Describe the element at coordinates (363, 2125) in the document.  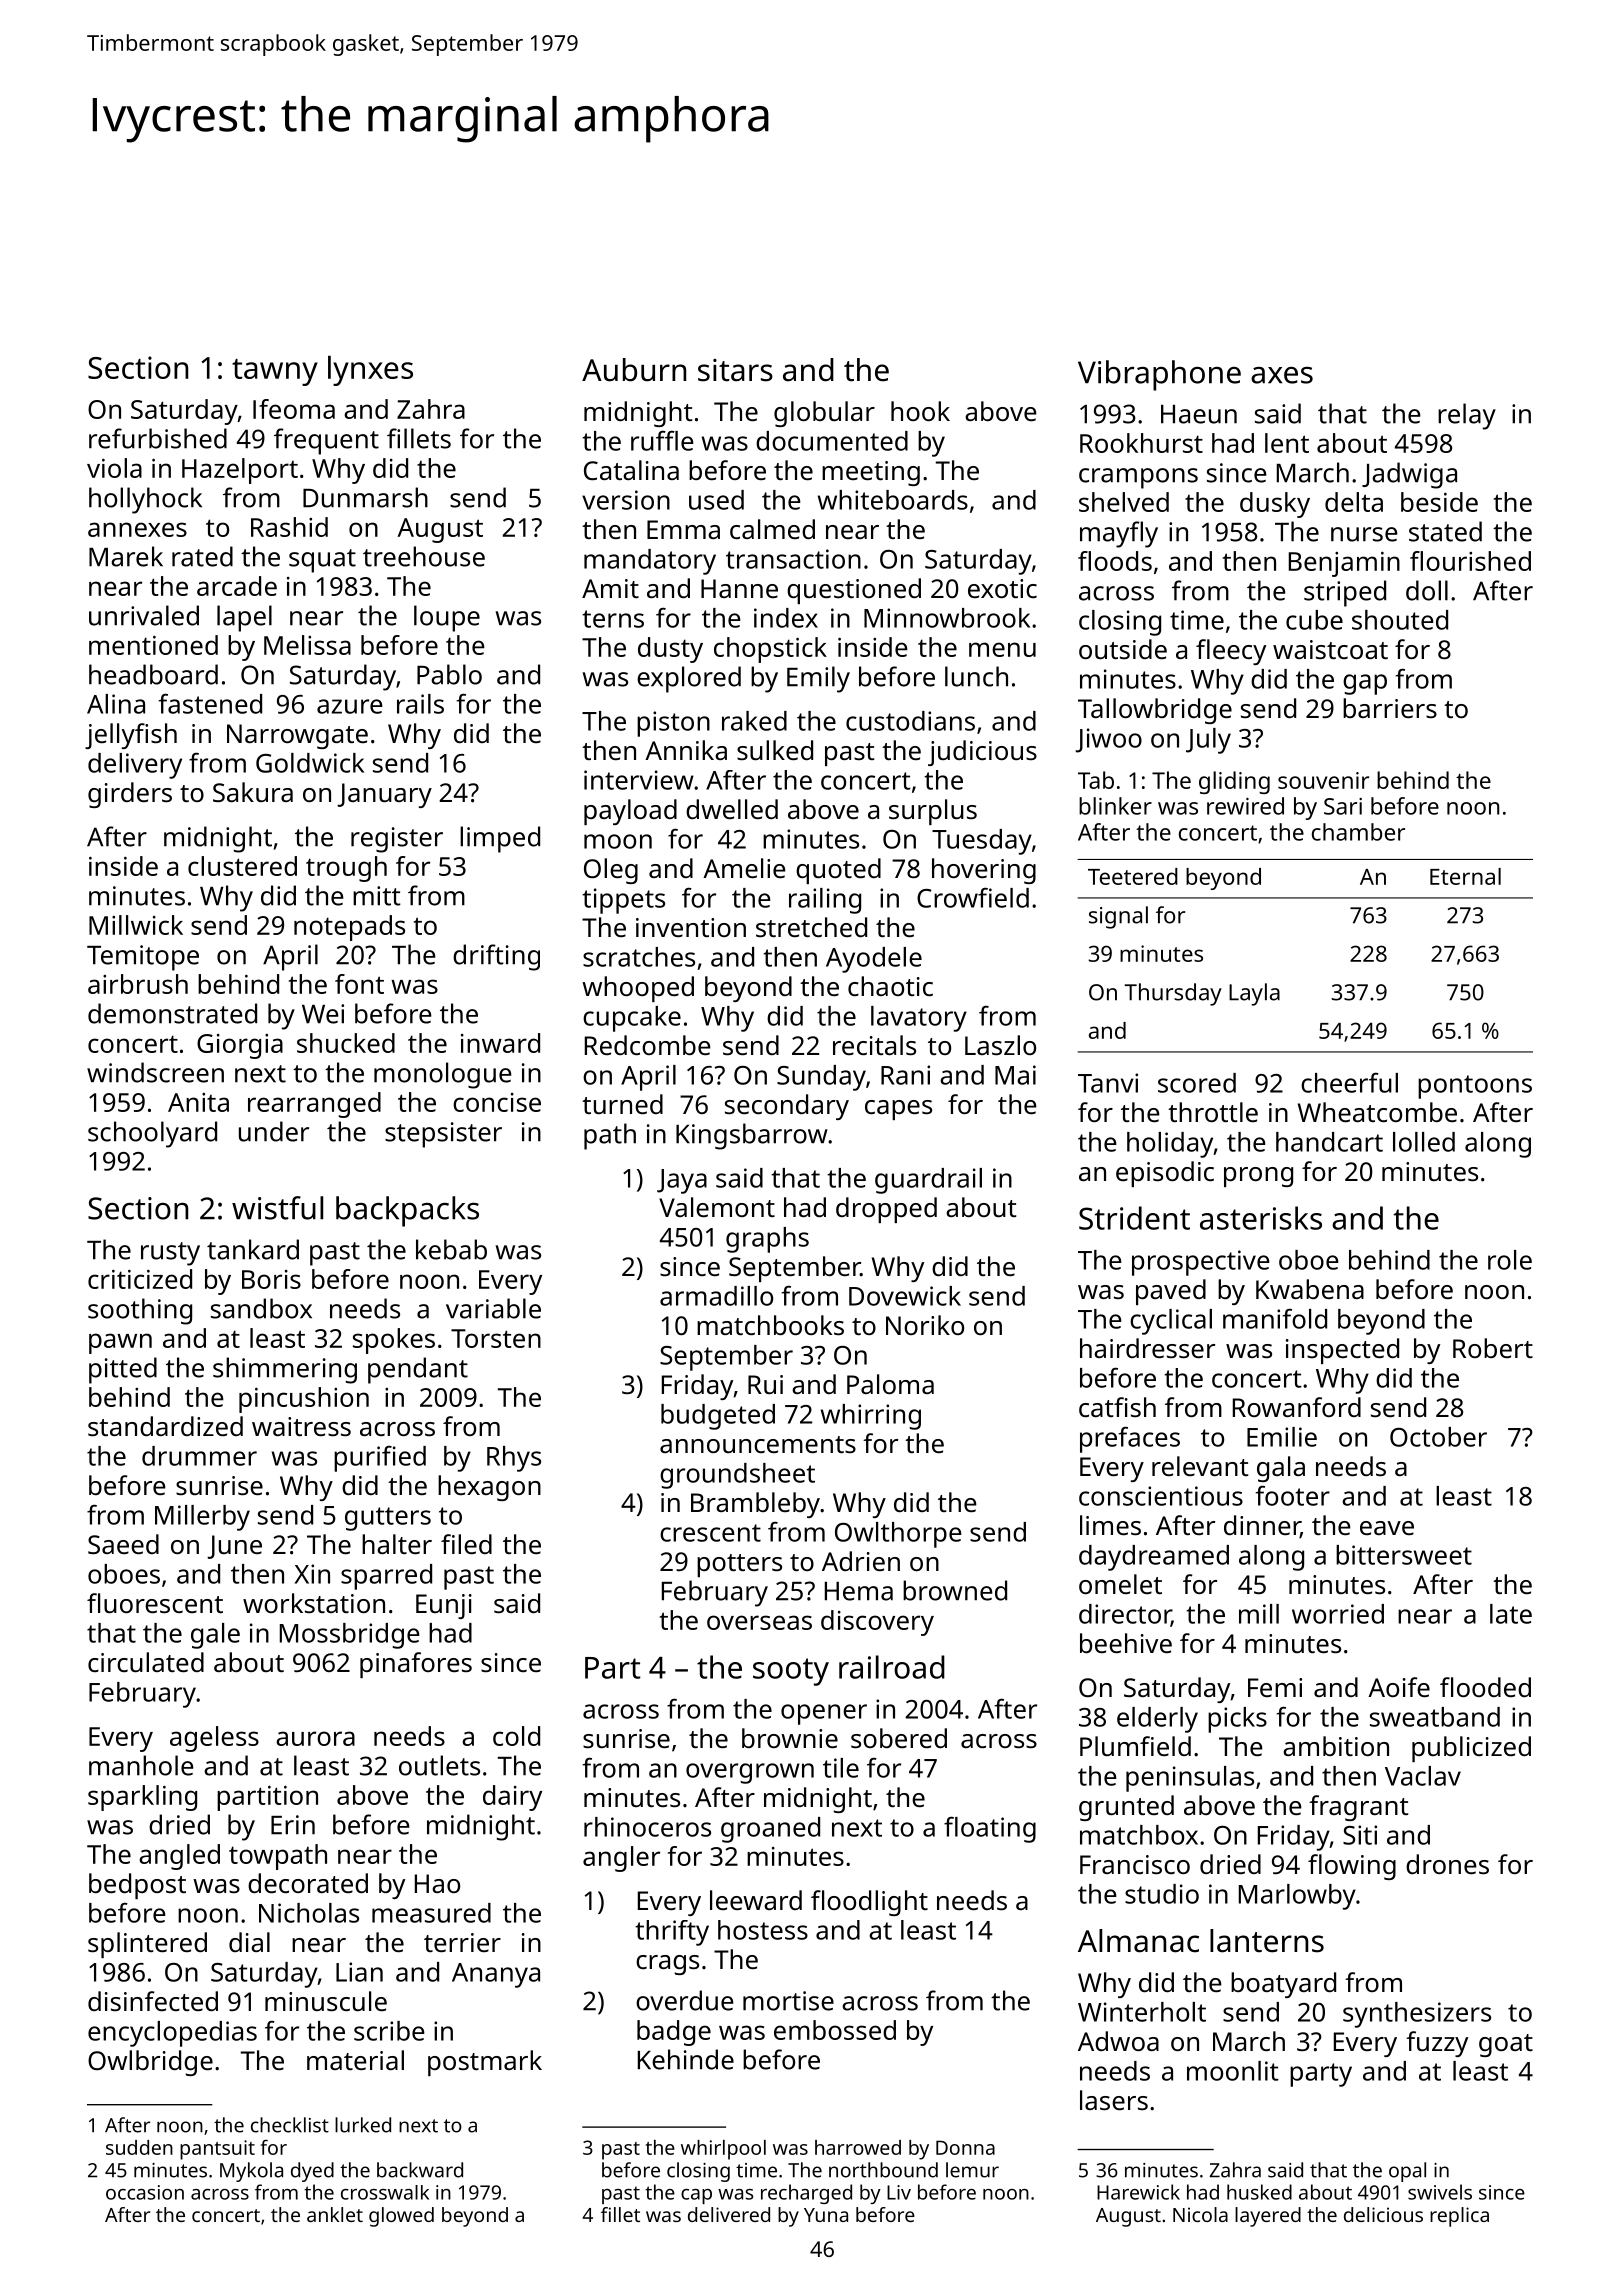
I see `lurked` at that location.
